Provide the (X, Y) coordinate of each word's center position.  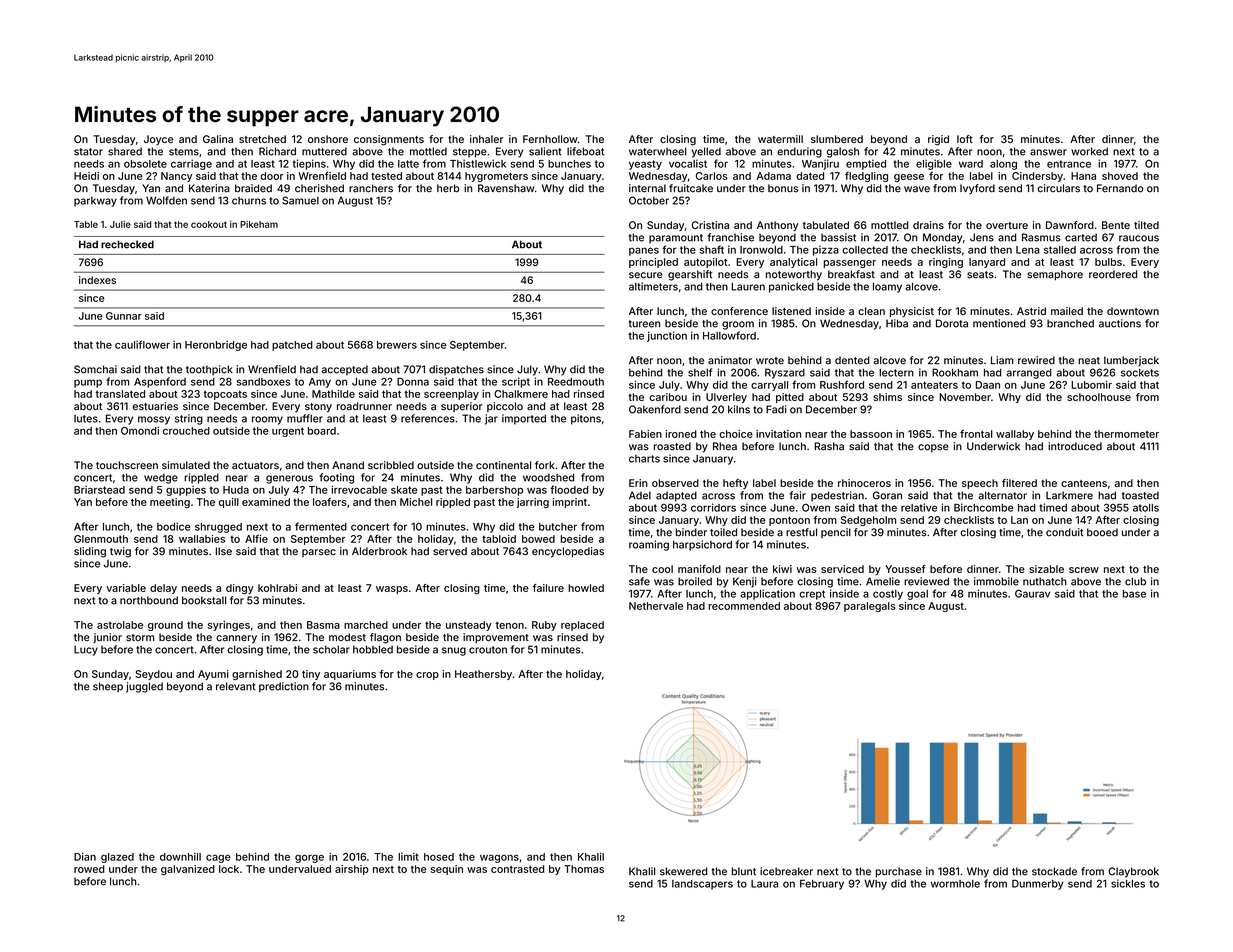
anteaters (934, 385)
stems (184, 152)
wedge (161, 478)
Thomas (584, 869)
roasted (672, 446)
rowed (89, 869)
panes (644, 251)
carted (1081, 237)
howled (586, 588)
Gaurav (1032, 593)
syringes (229, 626)
